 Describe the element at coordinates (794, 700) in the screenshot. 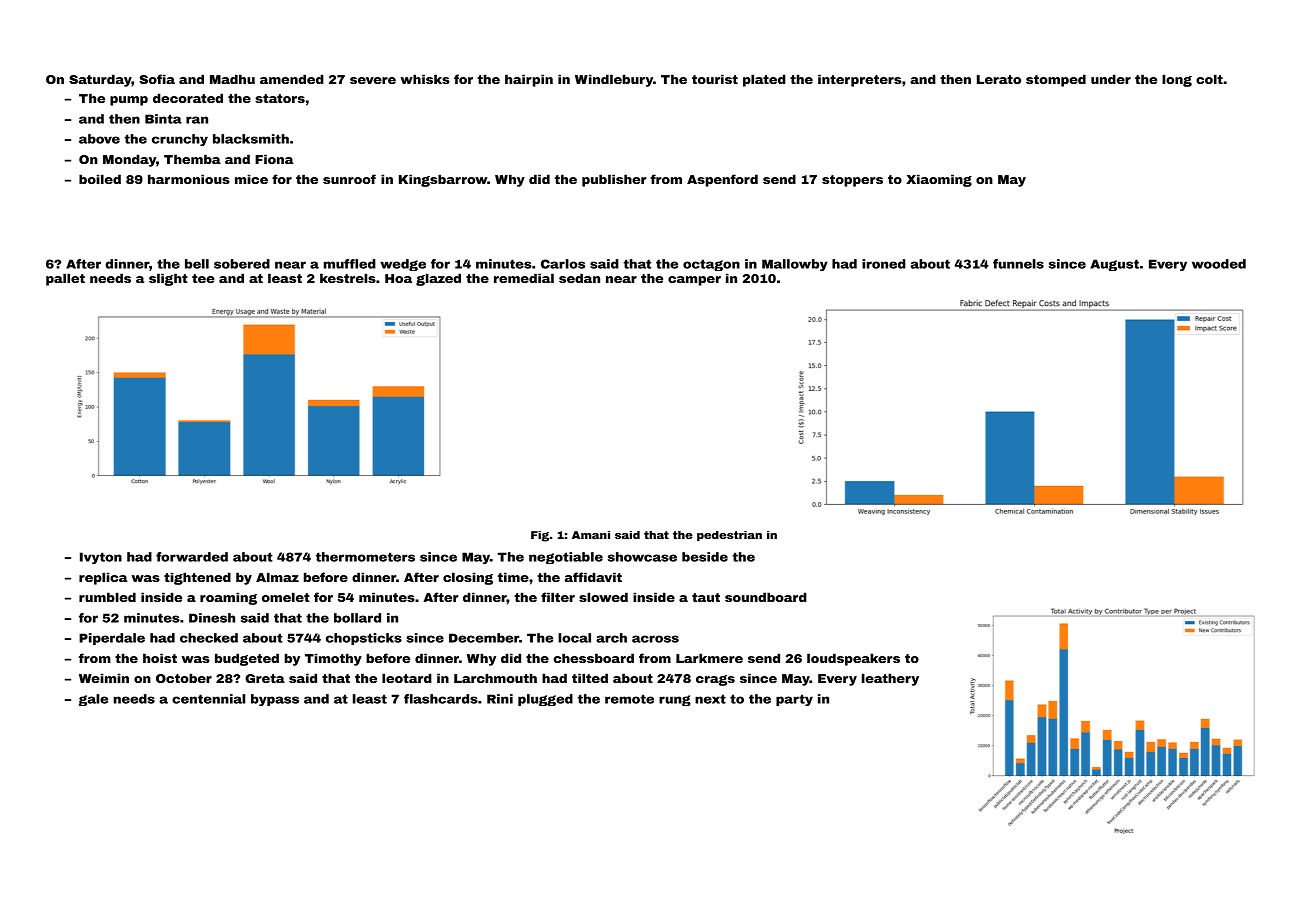

I see `party` at that location.
